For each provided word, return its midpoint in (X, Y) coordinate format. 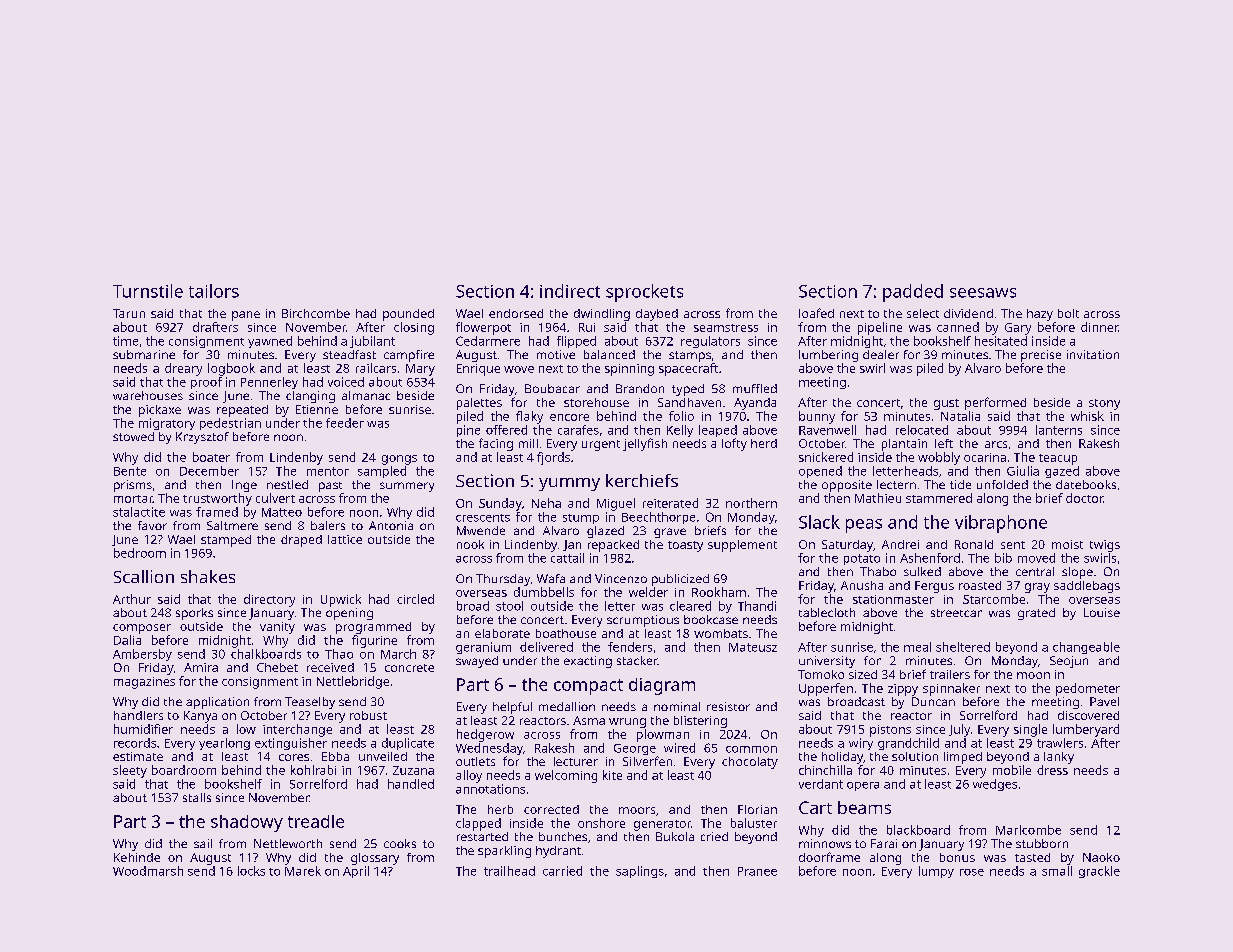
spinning (629, 370)
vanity (277, 628)
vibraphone (1001, 524)
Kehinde (137, 857)
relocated (922, 430)
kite (612, 775)
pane (246, 316)
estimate (138, 756)
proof (206, 383)
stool (509, 606)
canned (958, 327)
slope (1077, 573)
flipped (576, 342)
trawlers (1060, 743)
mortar (133, 499)
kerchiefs (642, 480)
